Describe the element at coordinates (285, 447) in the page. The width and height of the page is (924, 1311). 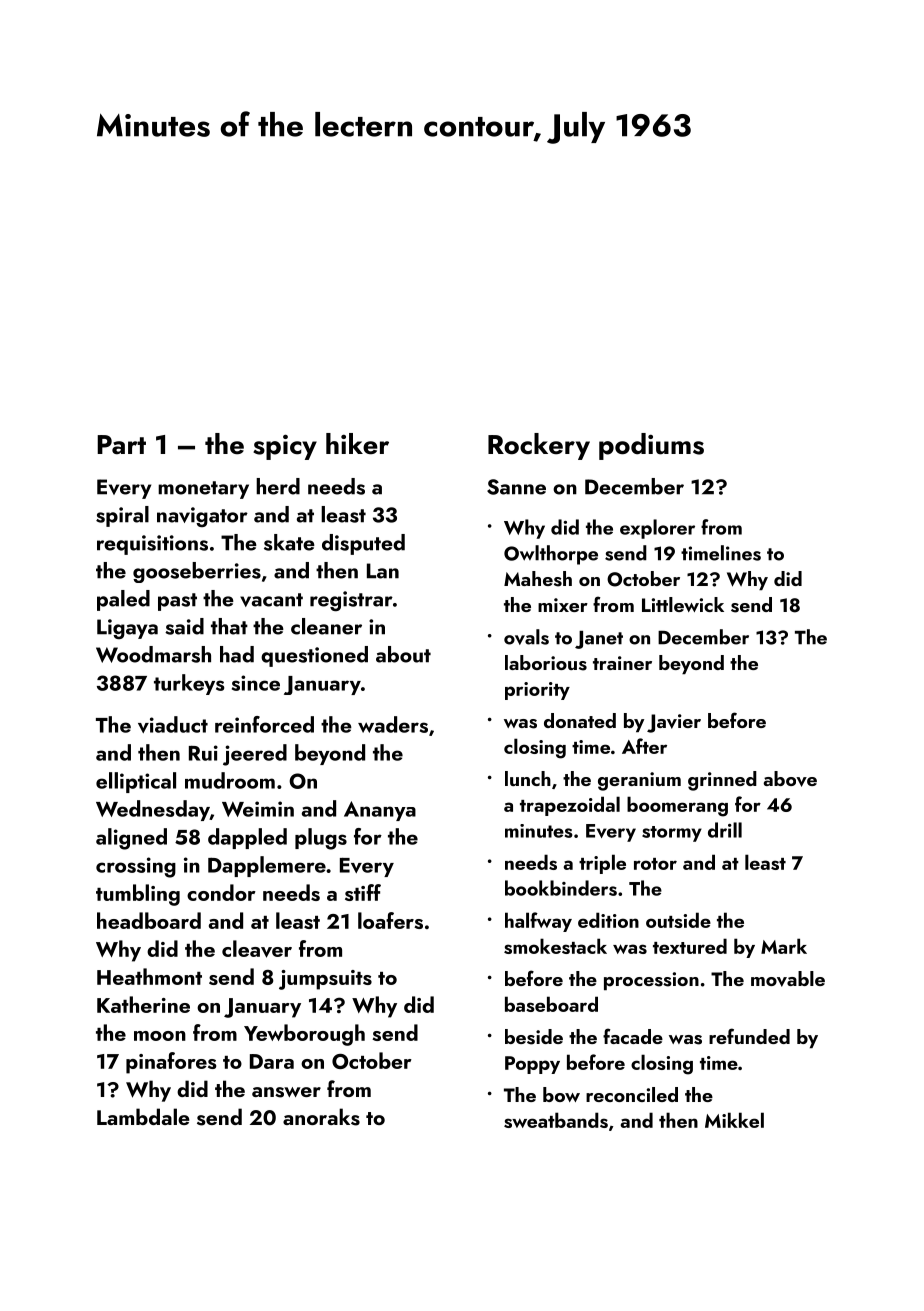
I see `spicy` at that location.
